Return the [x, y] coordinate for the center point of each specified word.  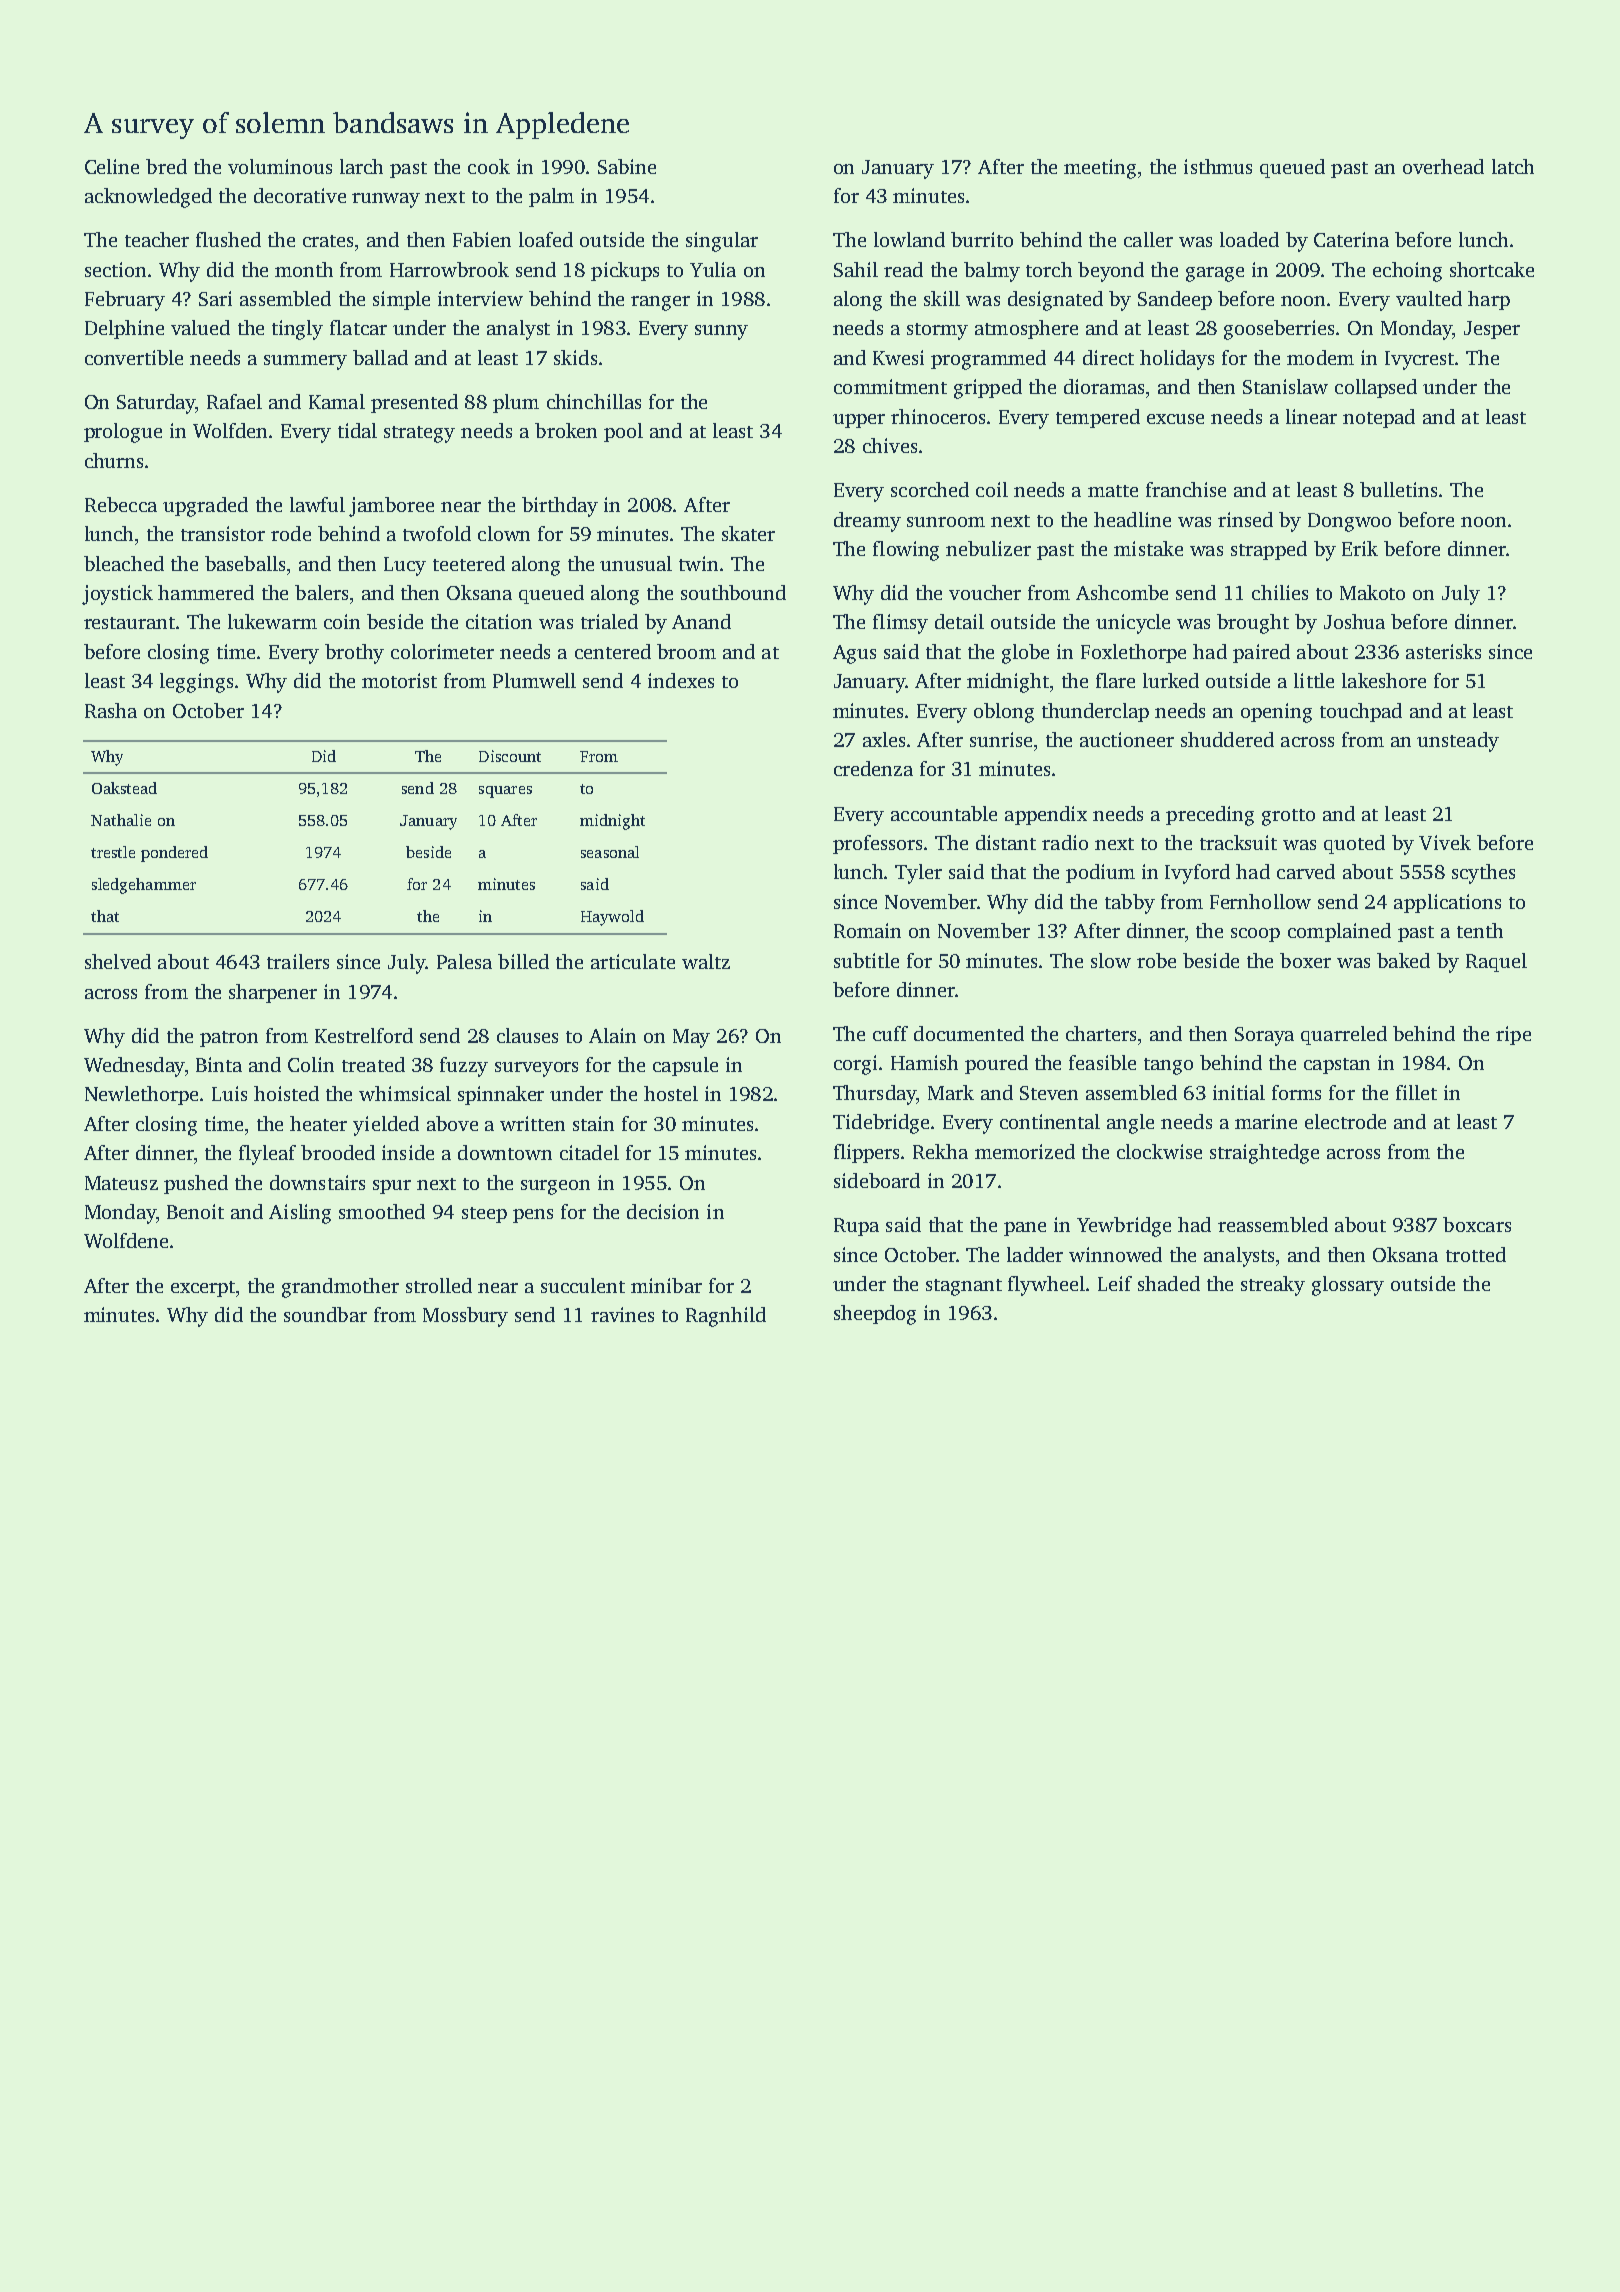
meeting [1100, 169]
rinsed [1245, 519]
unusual [636, 563]
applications [1447, 903]
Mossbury [465, 1317]
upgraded [205, 507]
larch [361, 166]
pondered [174, 854]
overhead [1443, 166]
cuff [890, 1033]
